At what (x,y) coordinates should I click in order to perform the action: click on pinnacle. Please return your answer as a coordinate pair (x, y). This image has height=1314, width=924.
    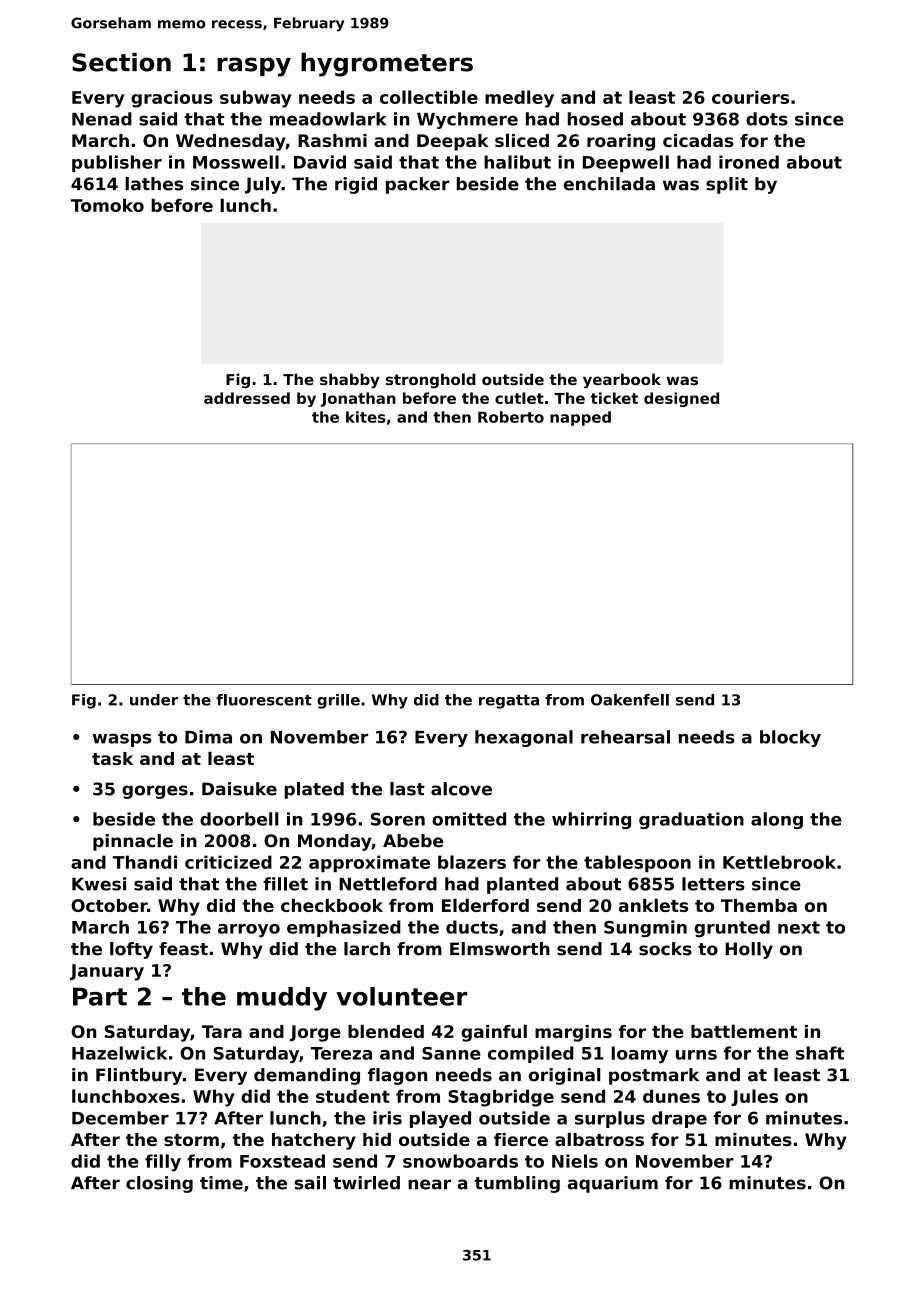
    Looking at the image, I should click on (133, 842).
